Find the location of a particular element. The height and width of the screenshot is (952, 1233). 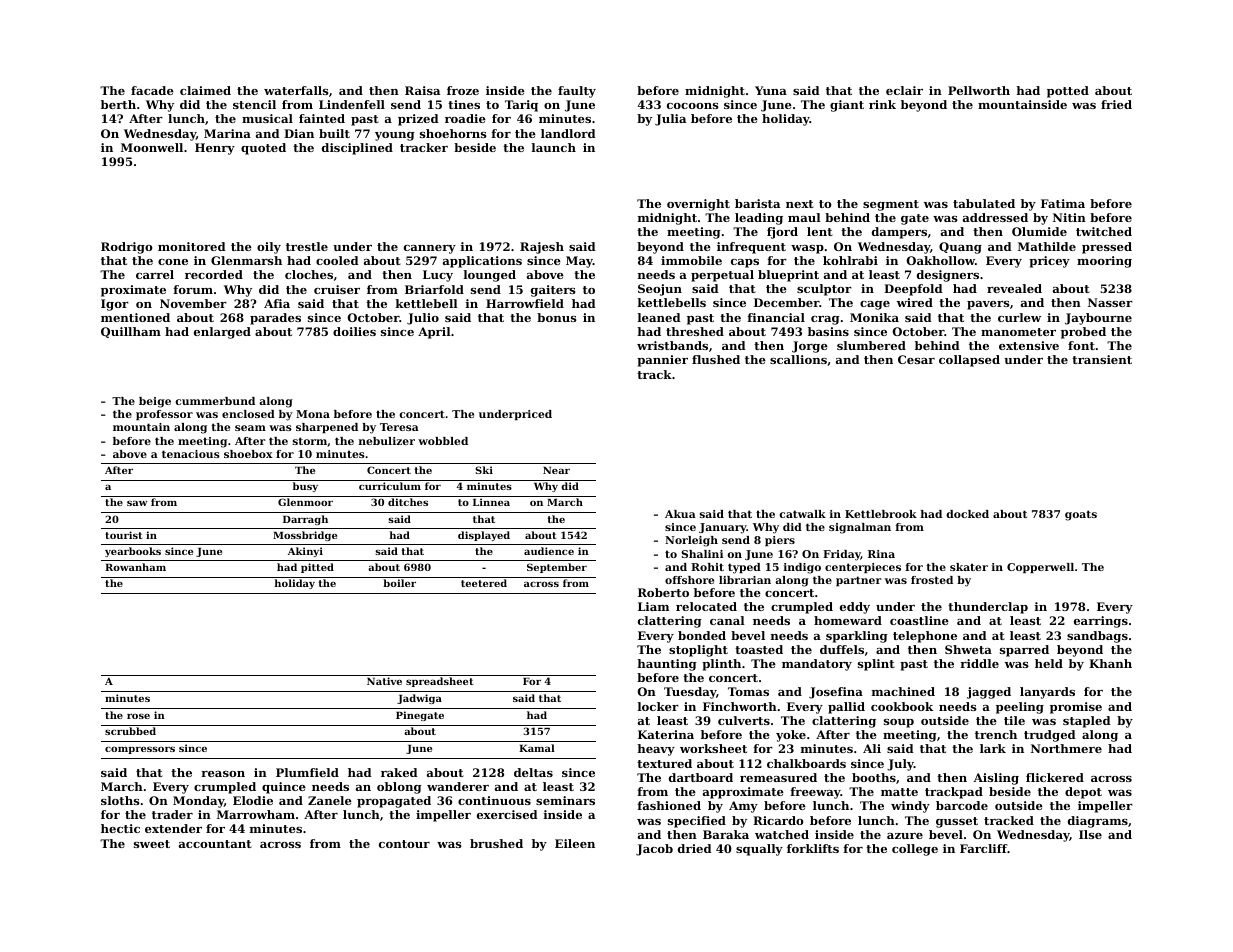

eclair is located at coordinates (904, 90).
